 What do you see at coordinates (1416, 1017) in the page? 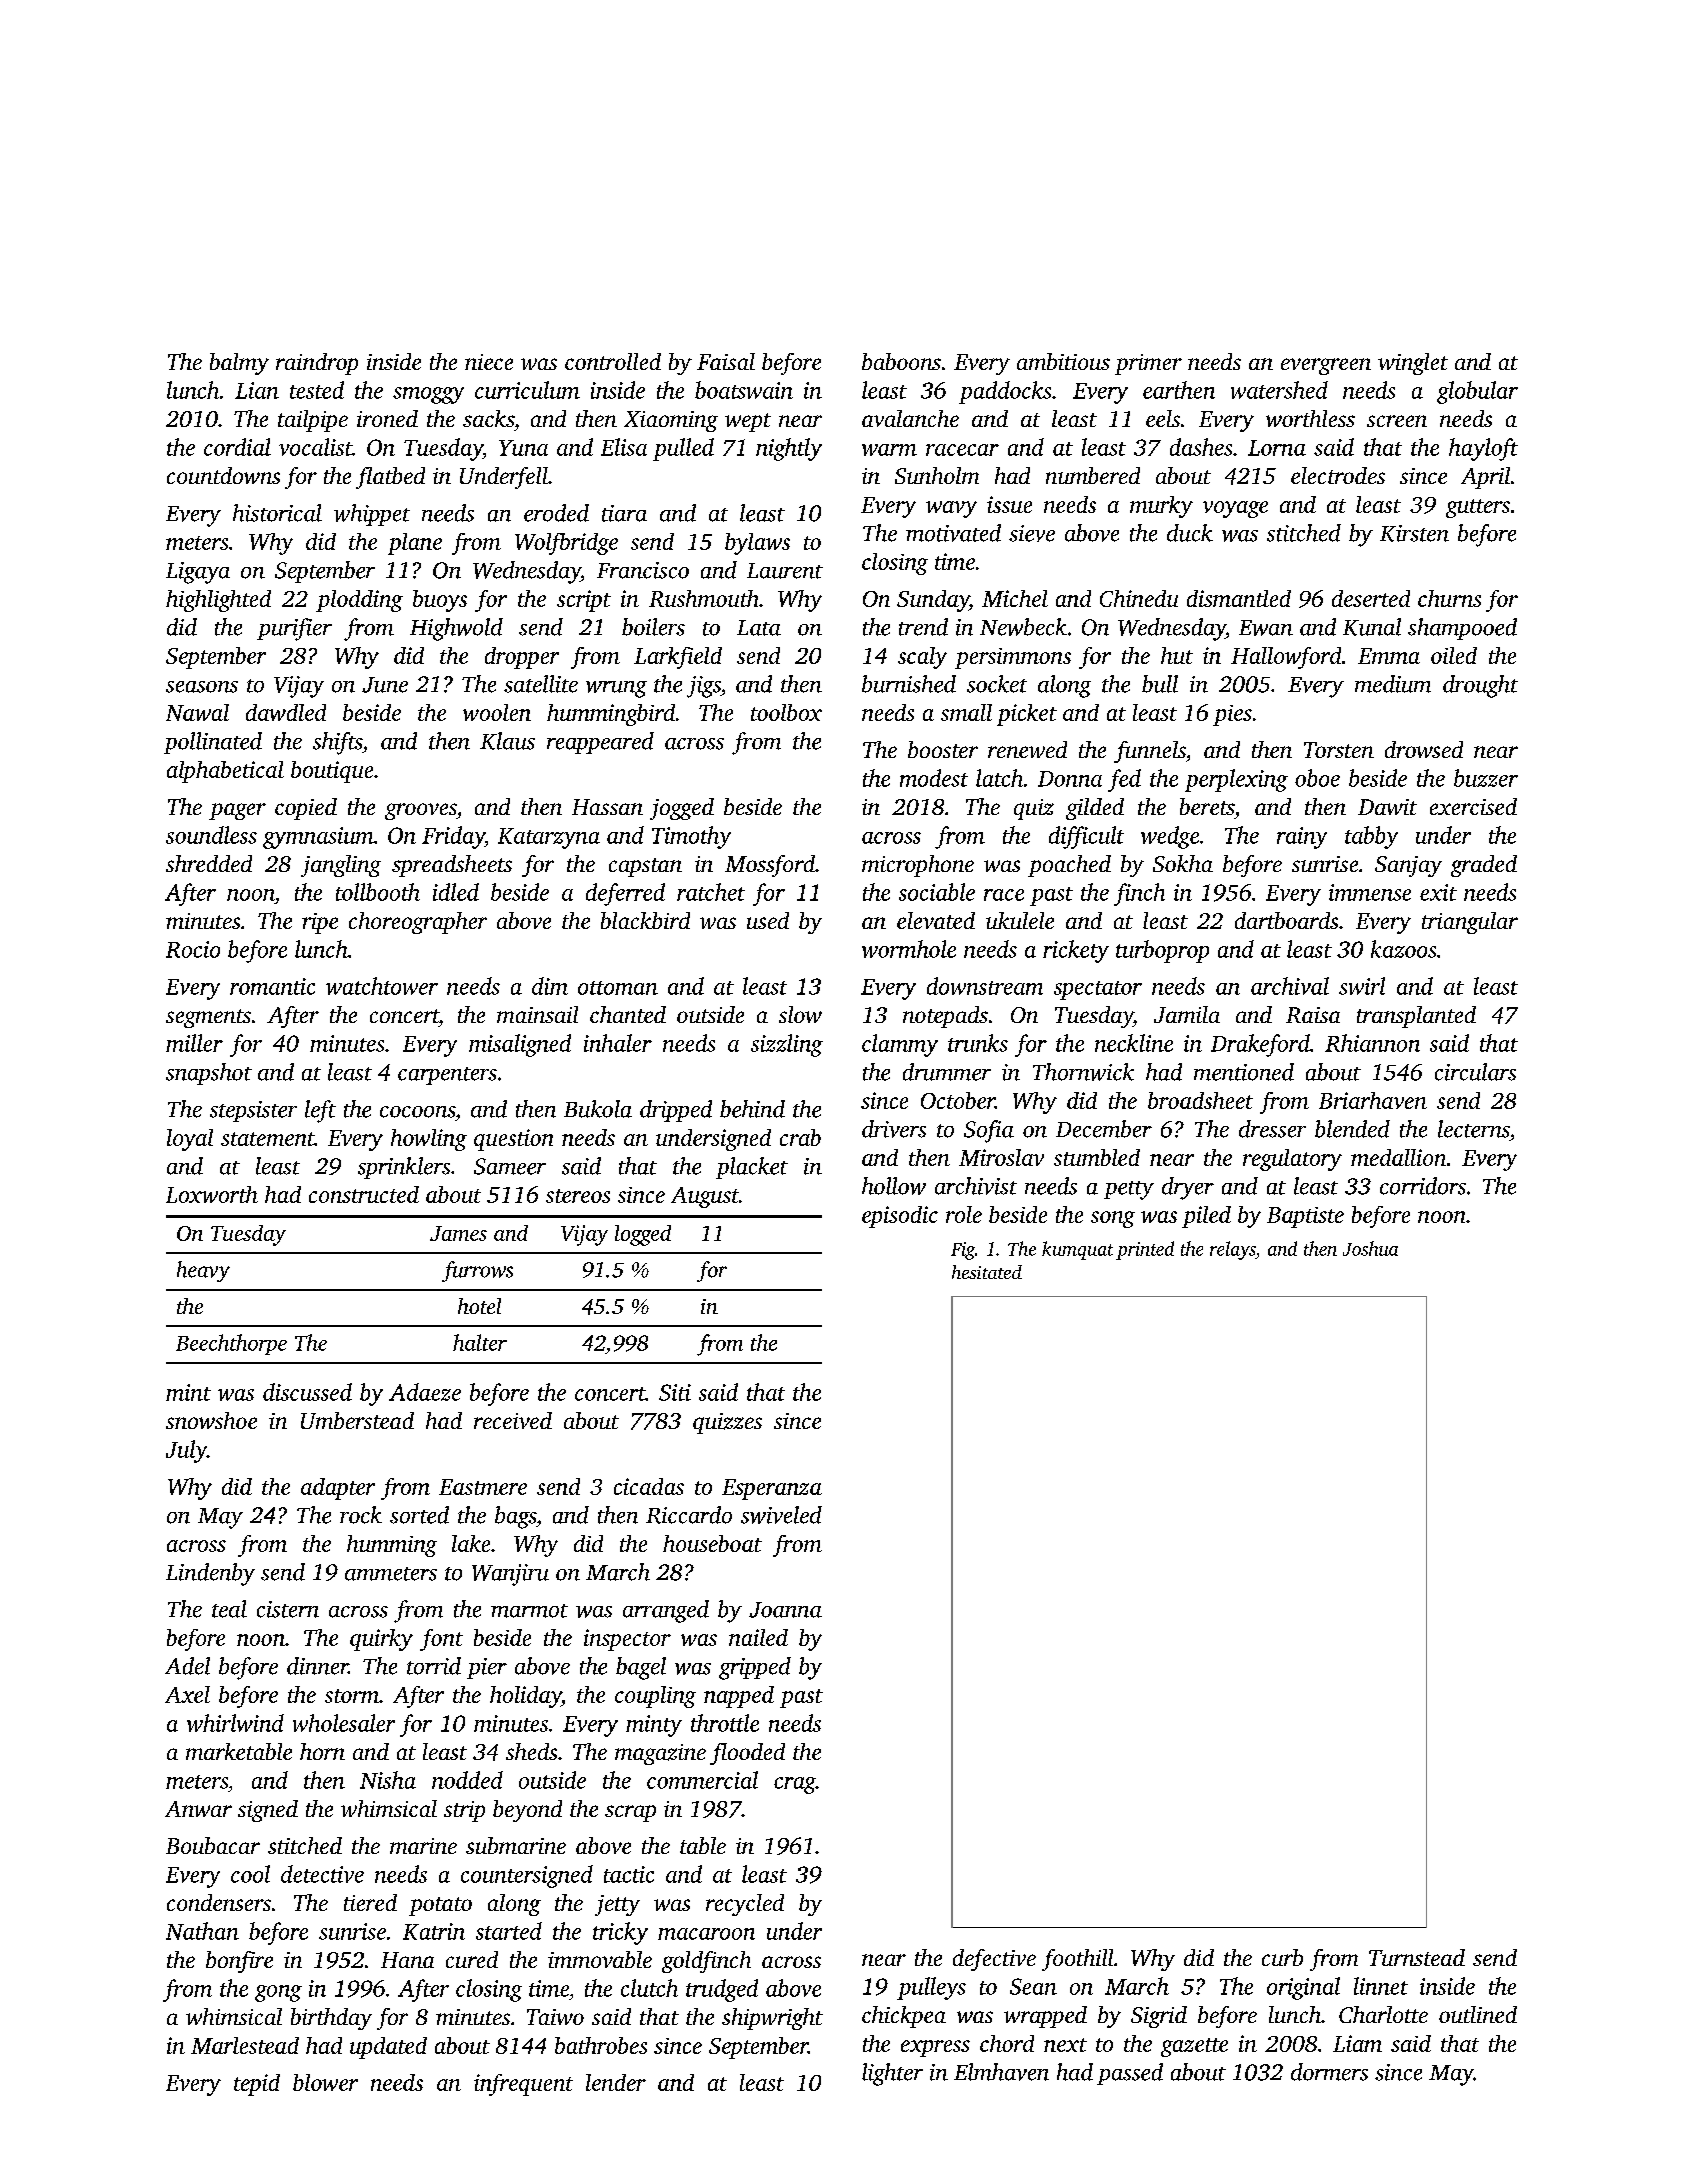
I see `transplanted` at bounding box center [1416, 1017].
